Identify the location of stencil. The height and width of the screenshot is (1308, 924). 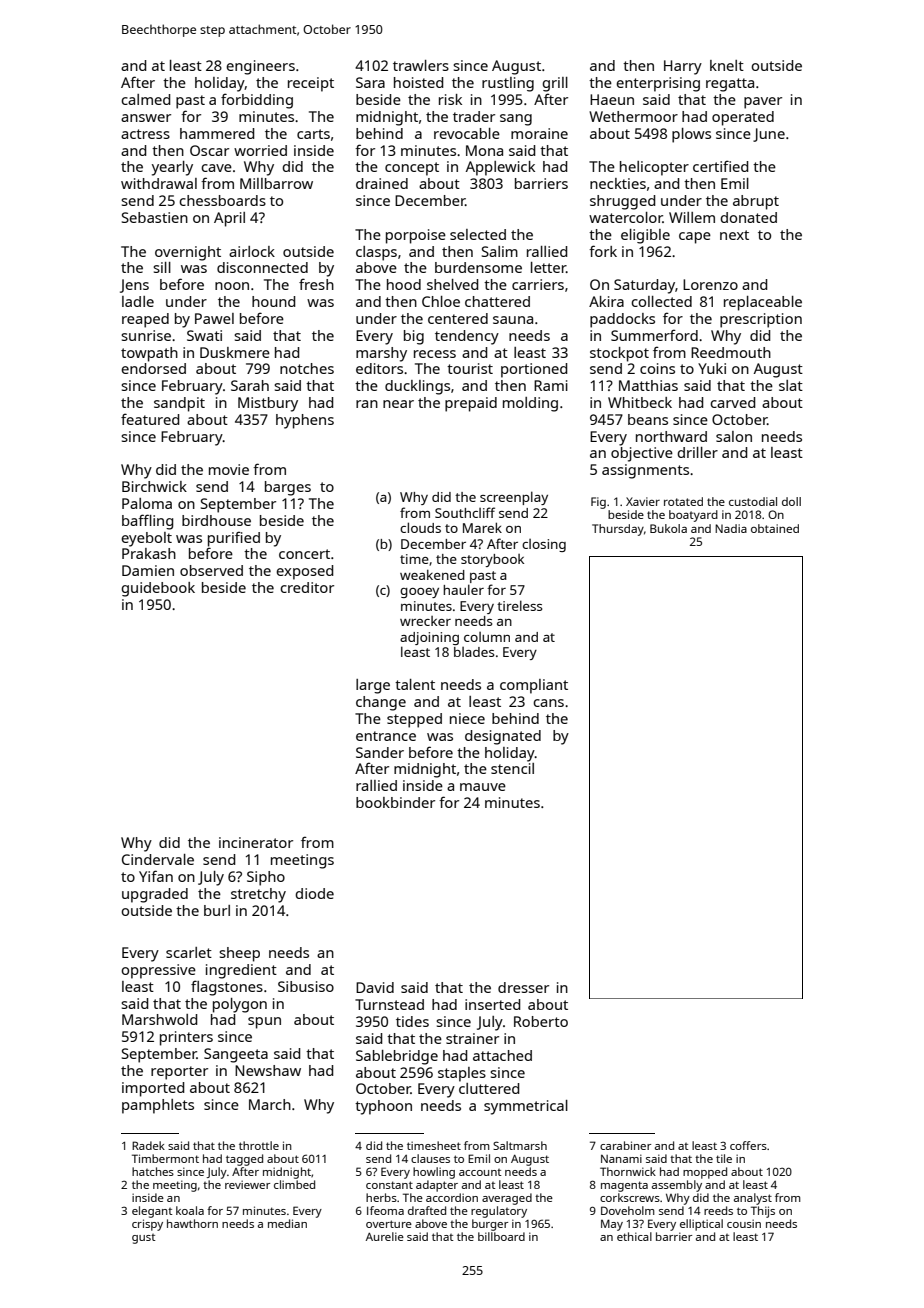
(512, 768).
